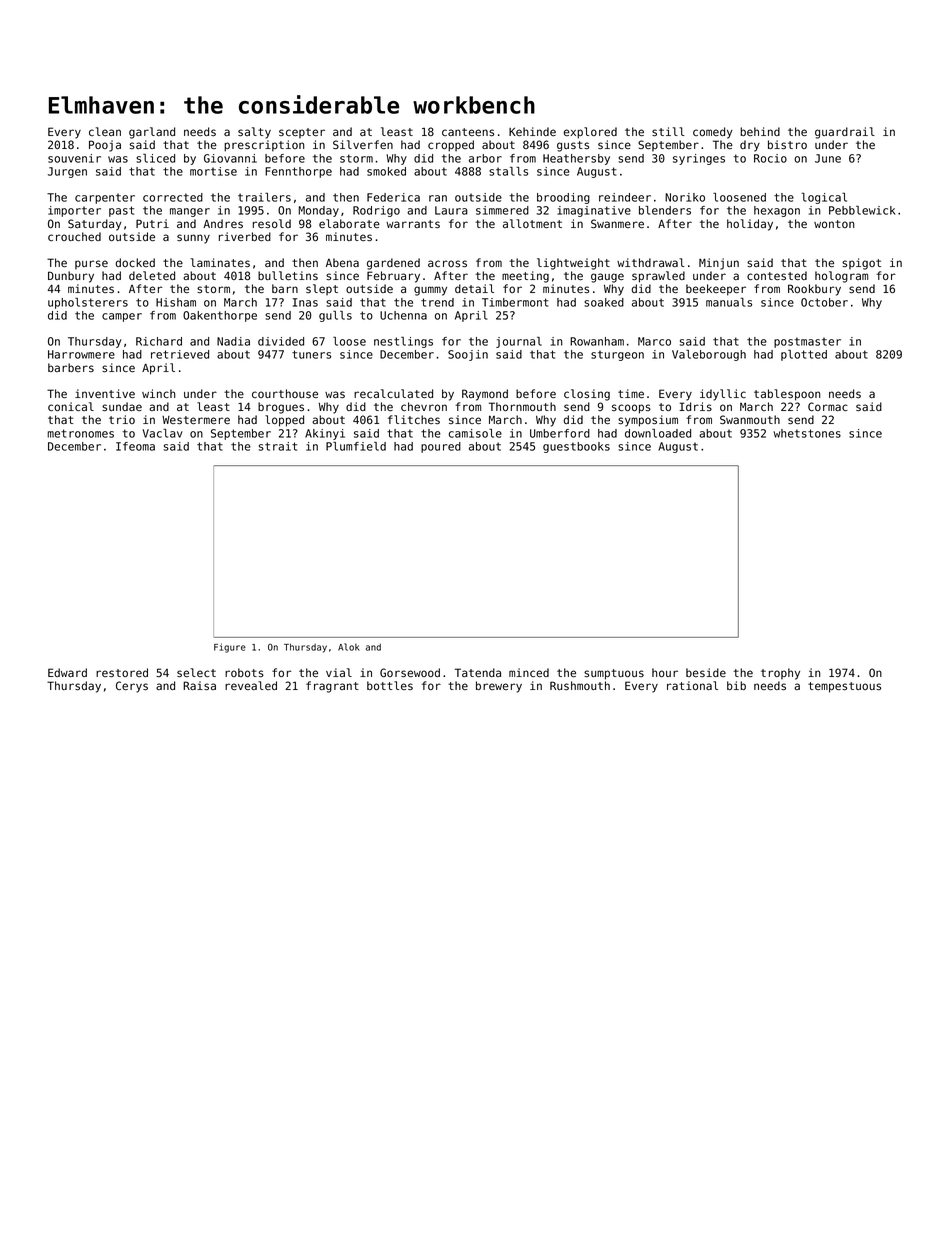 Image resolution: width=952 pixels, height=1233 pixels. I want to click on Soojin, so click(468, 355).
